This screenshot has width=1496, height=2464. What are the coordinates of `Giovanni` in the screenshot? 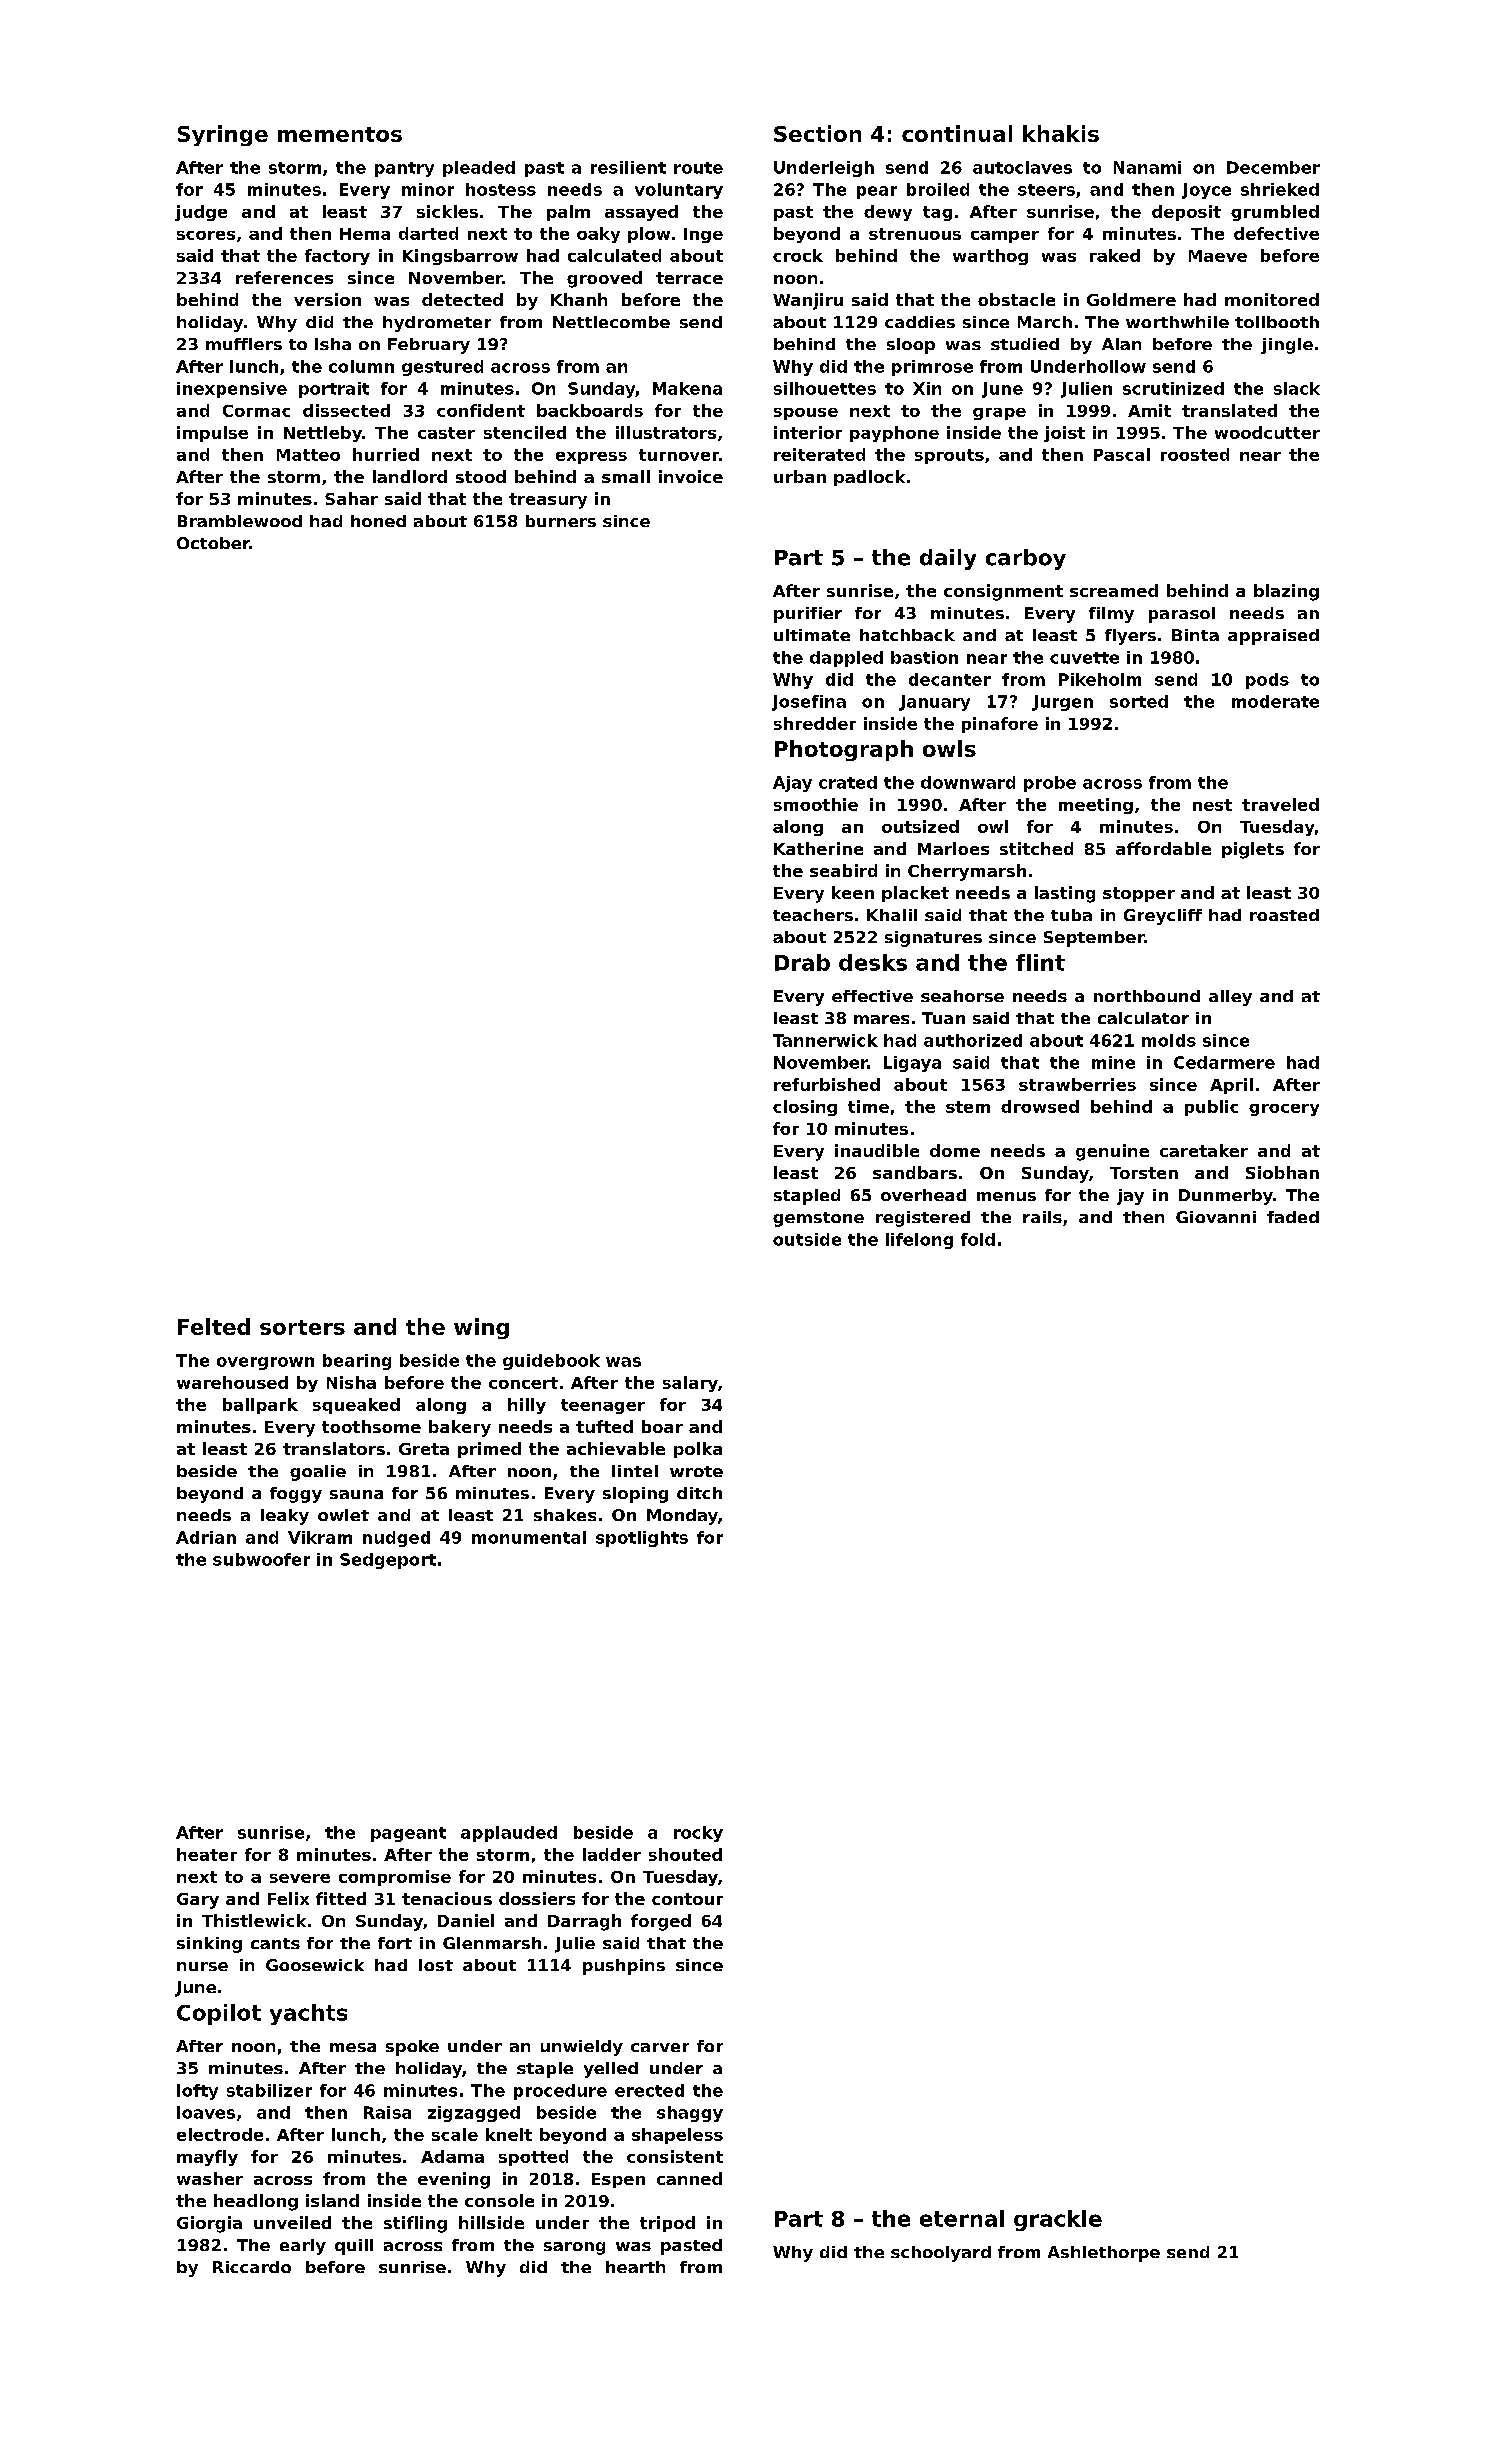 It's located at (1216, 1217).
